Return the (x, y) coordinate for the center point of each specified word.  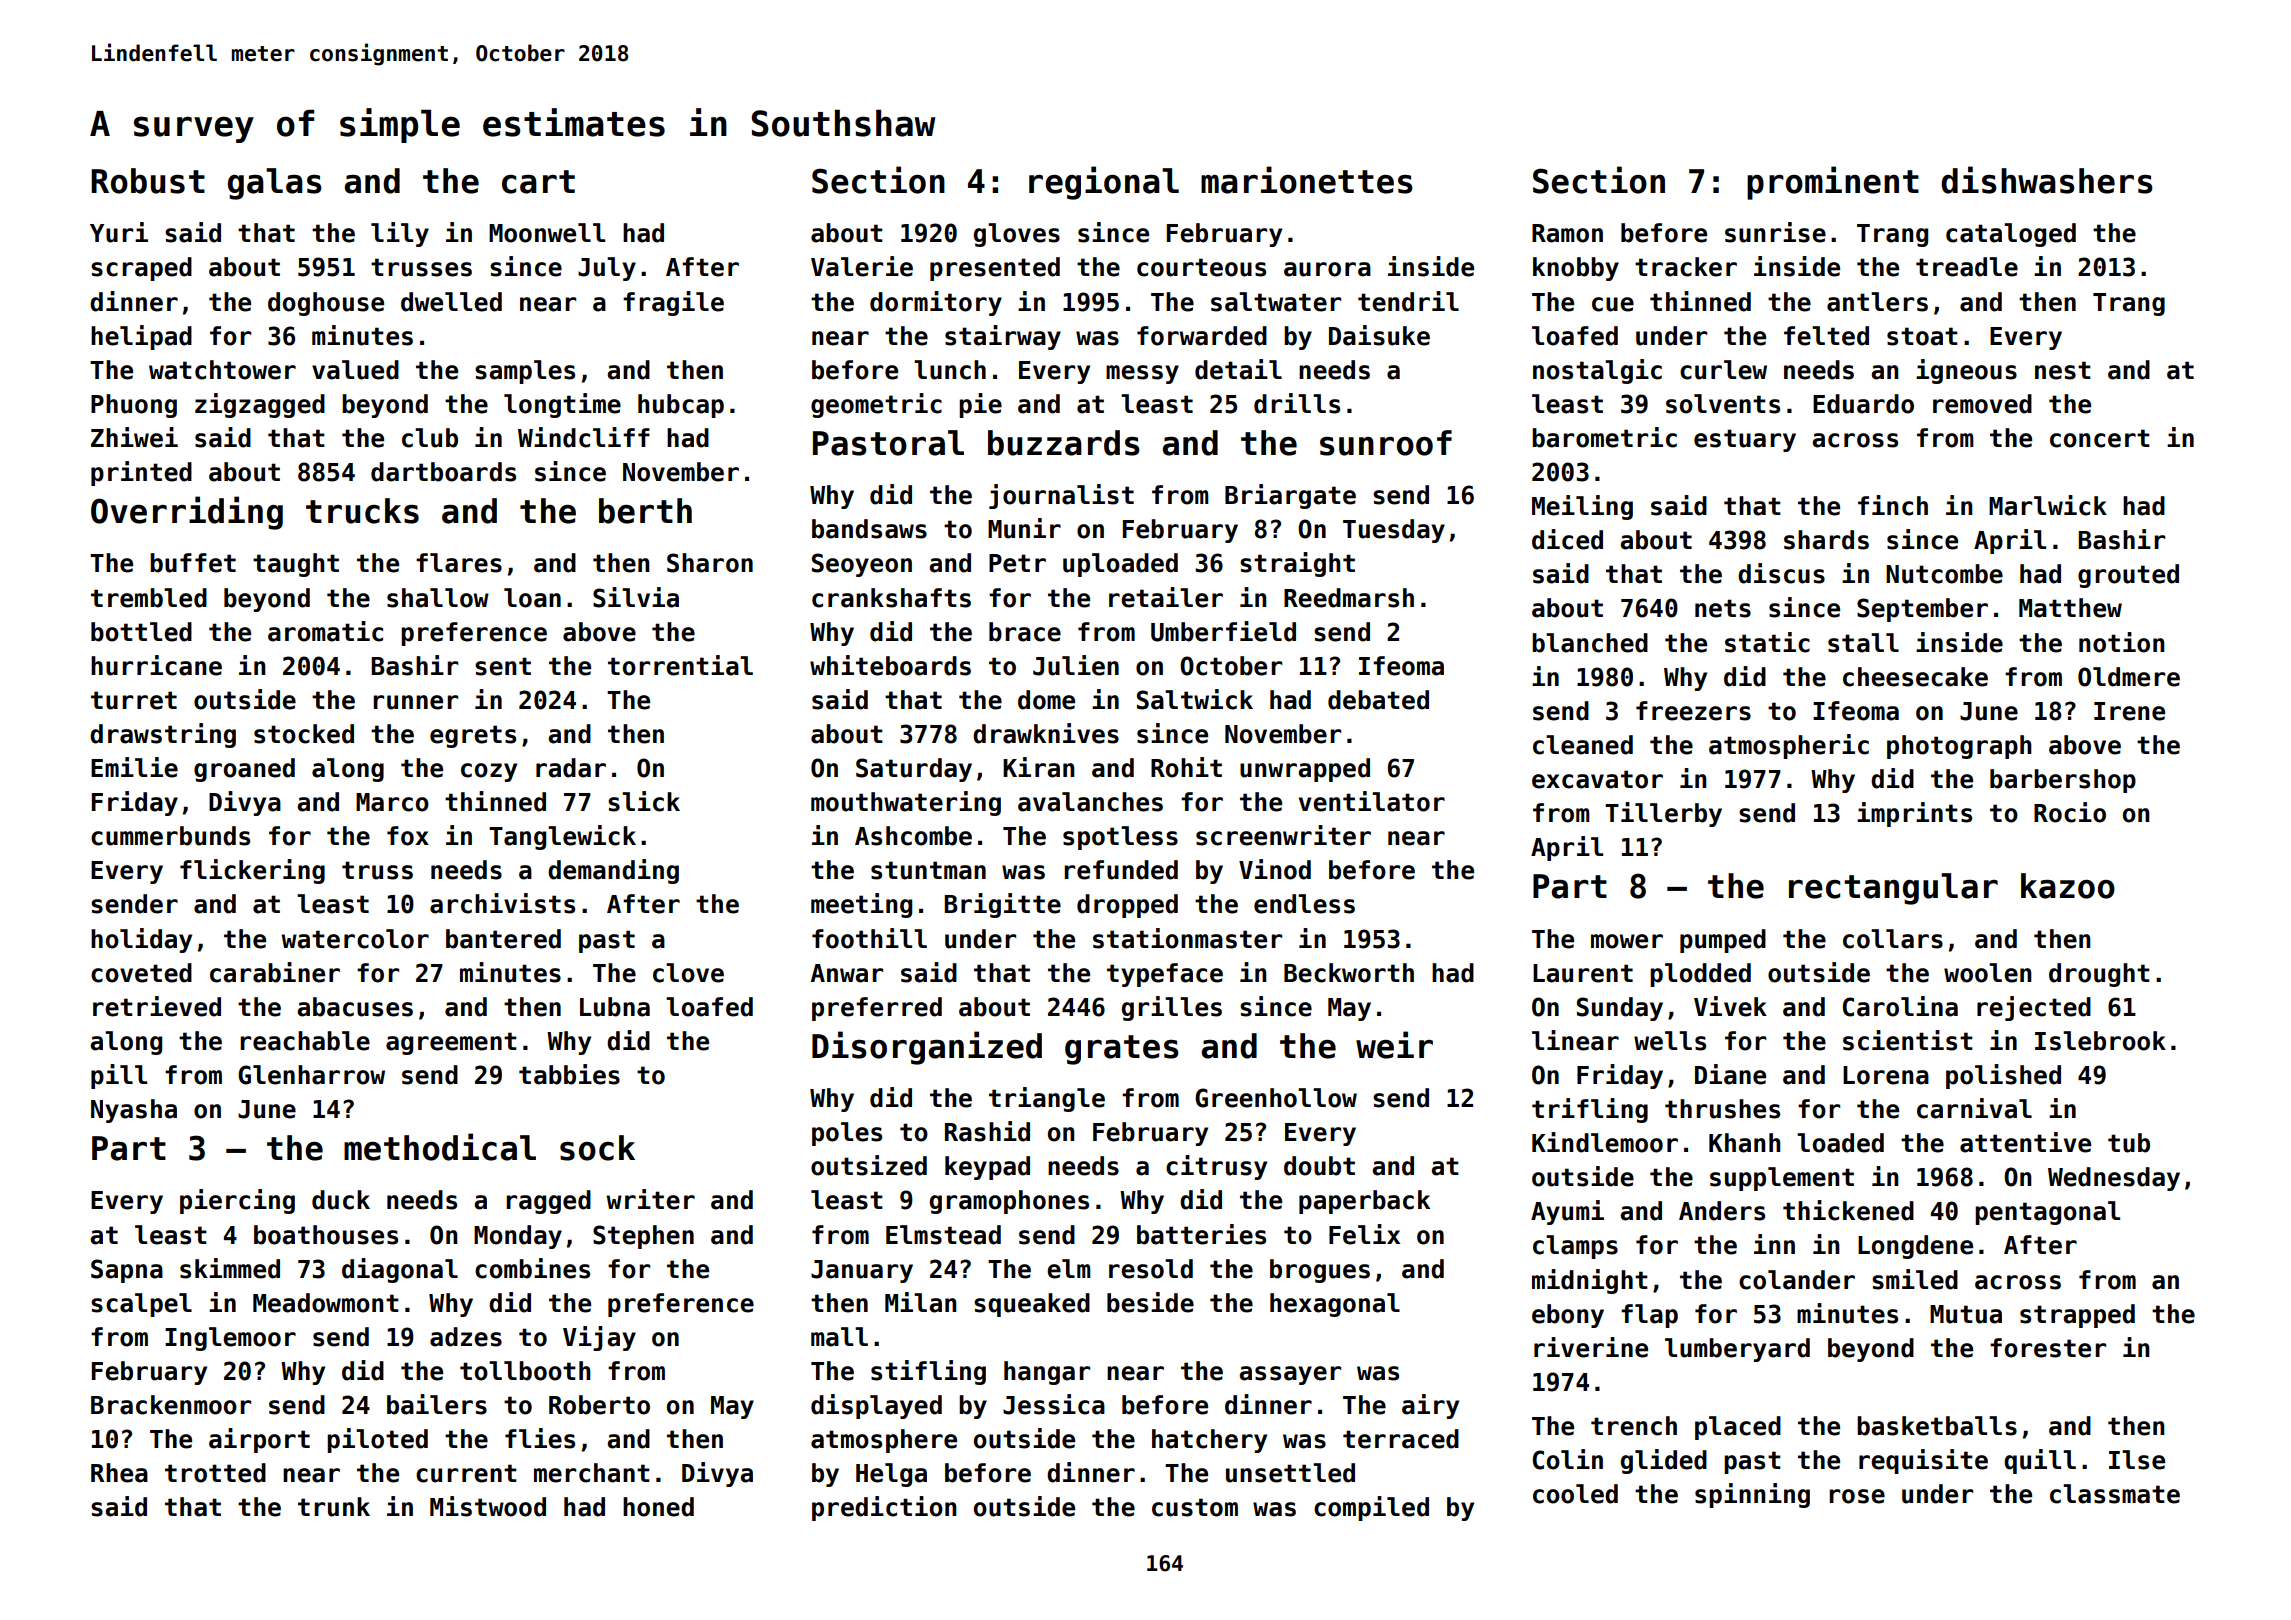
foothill (869, 938)
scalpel (141, 1305)
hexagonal (1335, 1305)
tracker (1686, 267)
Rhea (119, 1473)
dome (1046, 700)
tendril (1408, 301)
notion (2122, 642)
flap (1649, 1316)
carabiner (275, 972)
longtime (562, 405)
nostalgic (1597, 371)
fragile (673, 303)
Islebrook (2100, 1041)
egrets (473, 736)
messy (1142, 374)
